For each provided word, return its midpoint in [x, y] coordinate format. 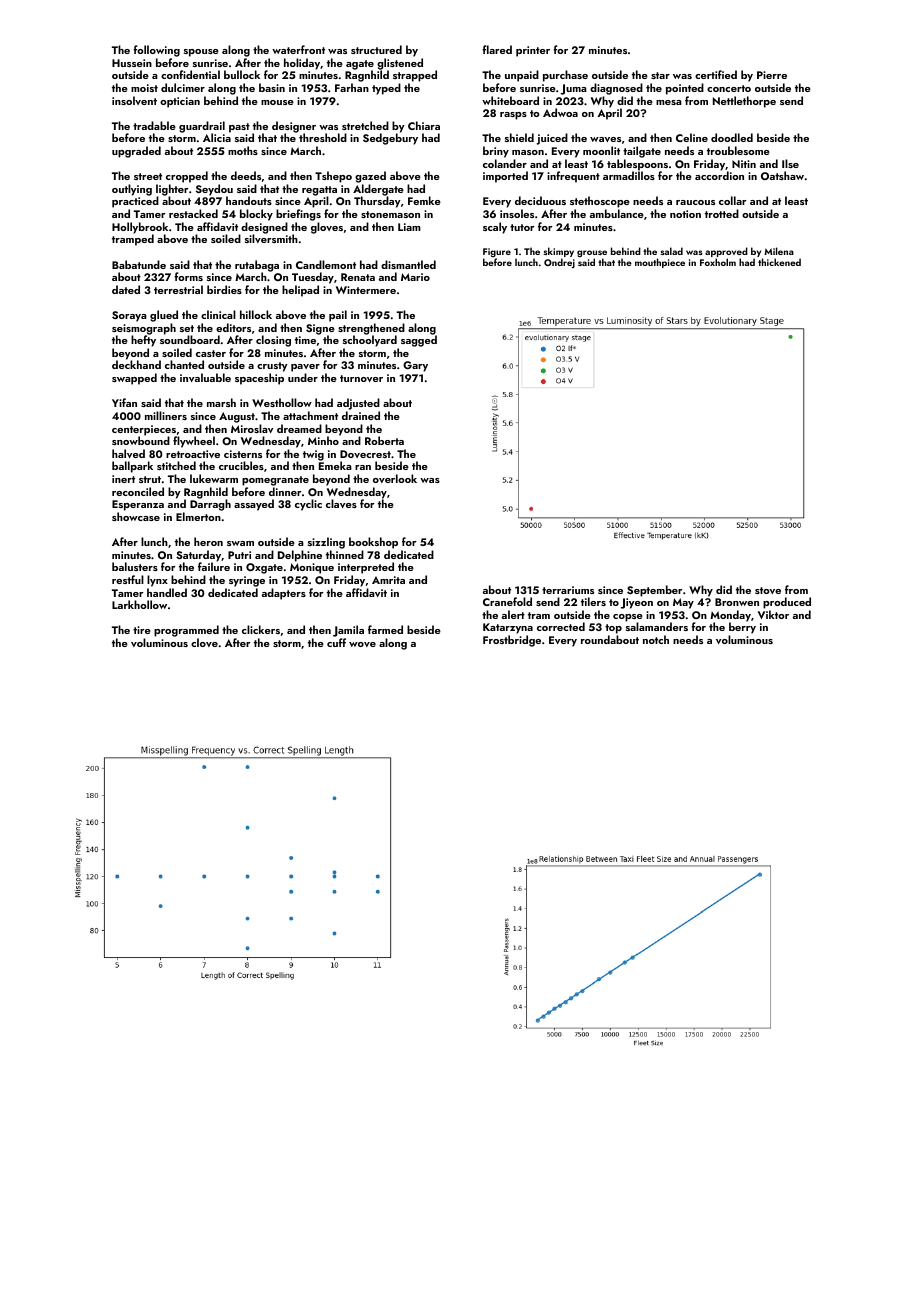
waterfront [298, 49]
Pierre [772, 75]
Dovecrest [365, 454]
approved [726, 252]
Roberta [384, 440]
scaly [495, 228]
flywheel [194, 442]
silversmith [271, 239]
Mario [415, 277]
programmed [186, 631]
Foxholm [718, 262]
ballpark [132, 467]
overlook [395, 478]
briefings [298, 215]
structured [376, 49]
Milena [779, 251]
